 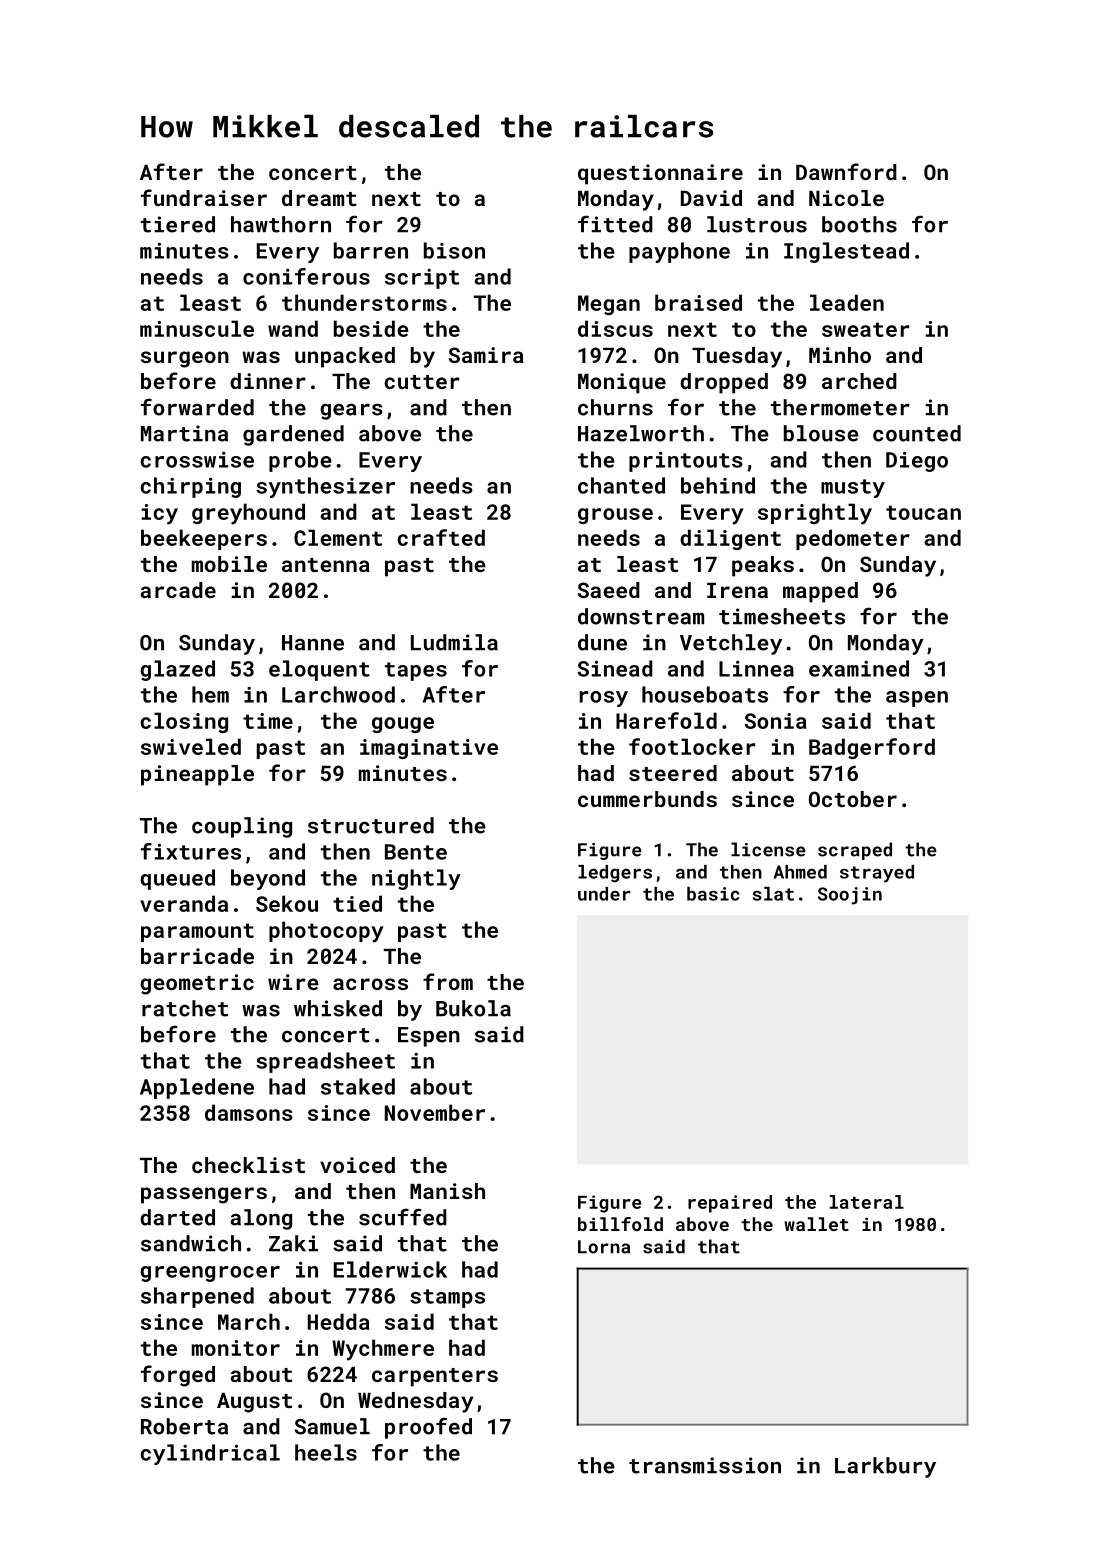 I want to click on fundraiser, so click(x=204, y=197).
